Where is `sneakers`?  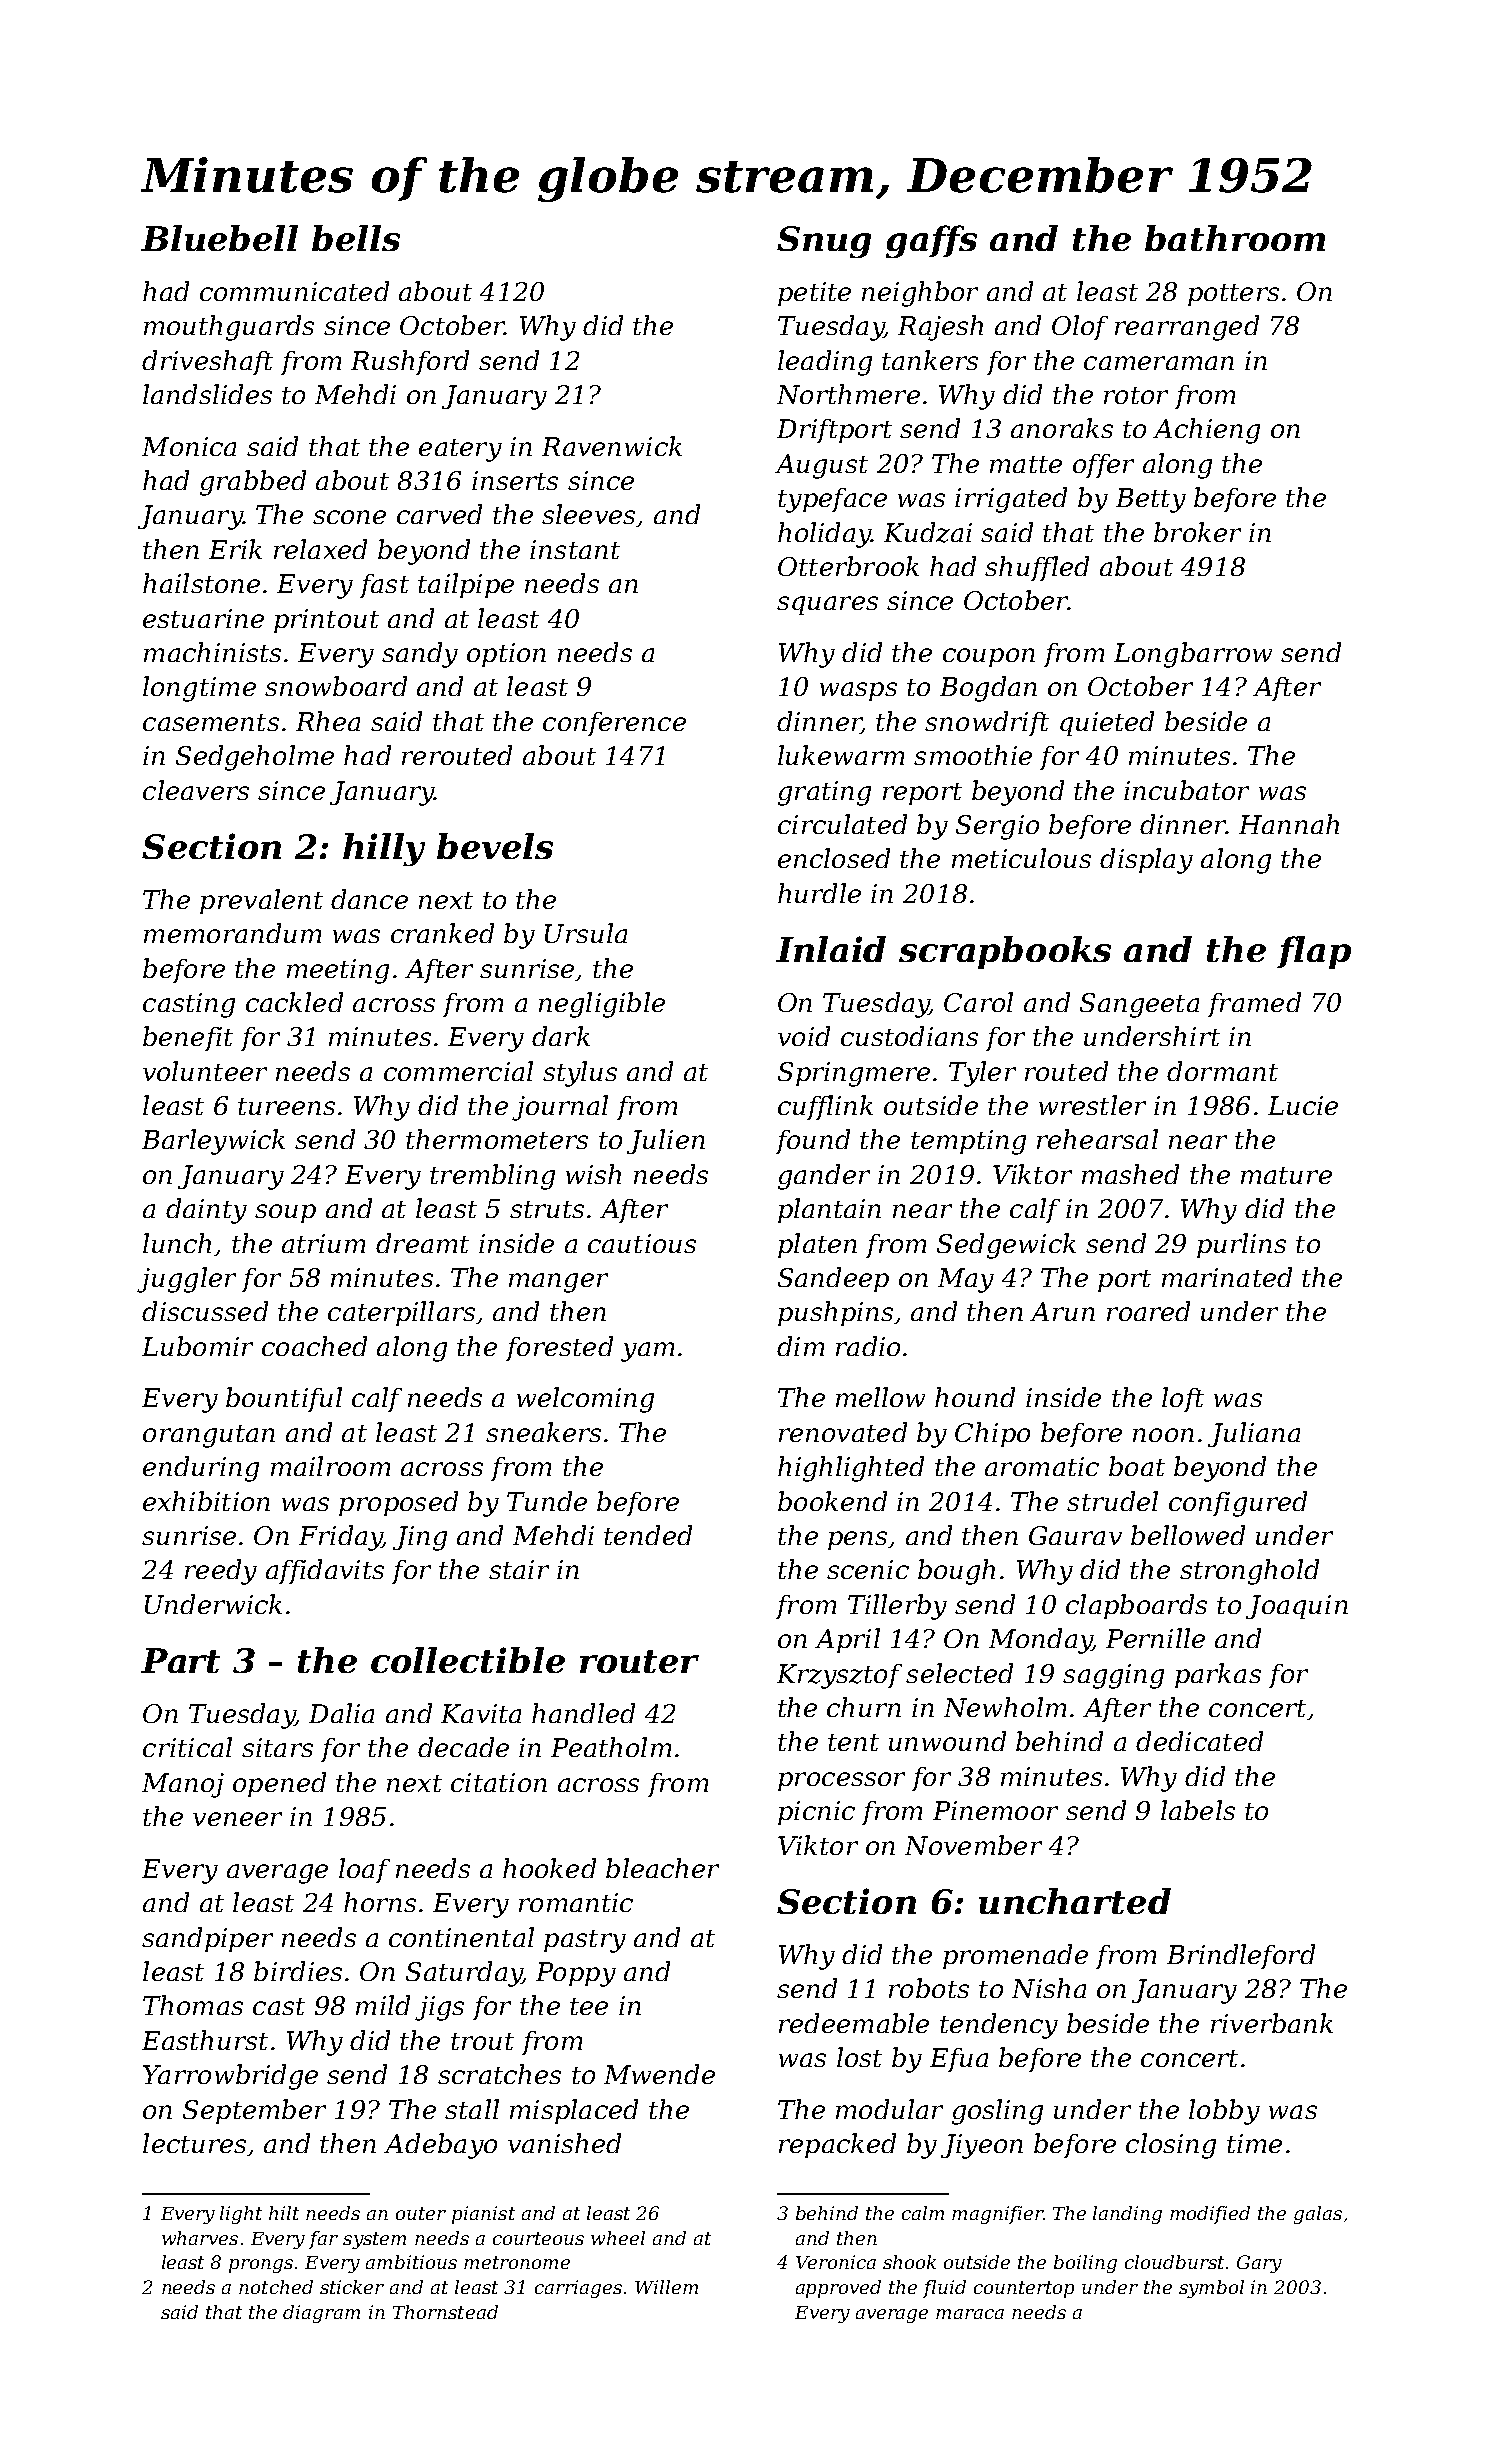
sneakers is located at coordinates (543, 1432).
